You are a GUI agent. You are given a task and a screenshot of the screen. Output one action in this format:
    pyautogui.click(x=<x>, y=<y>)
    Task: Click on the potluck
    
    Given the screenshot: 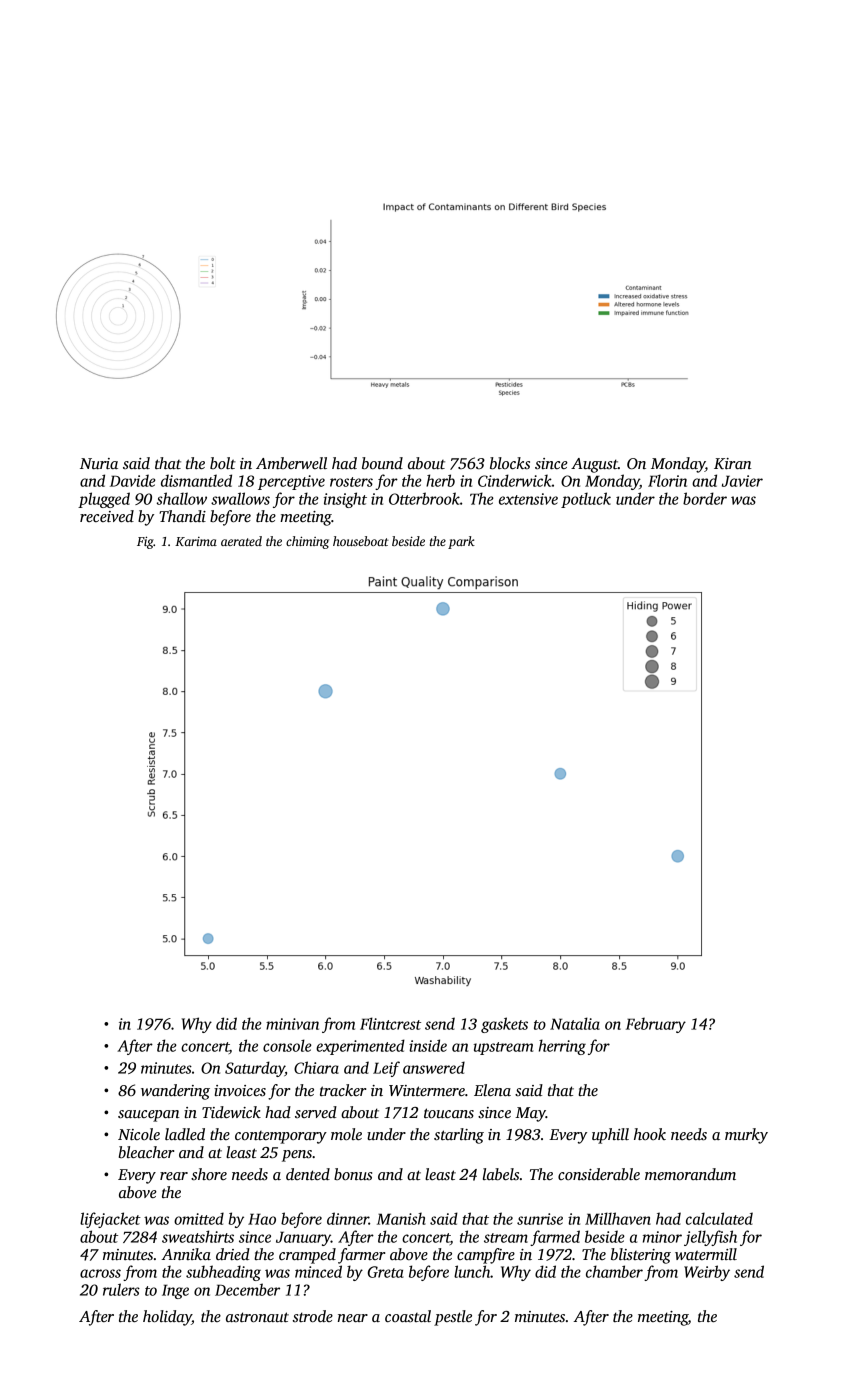 What is the action you would take?
    pyautogui.click(x=586, y=500)
